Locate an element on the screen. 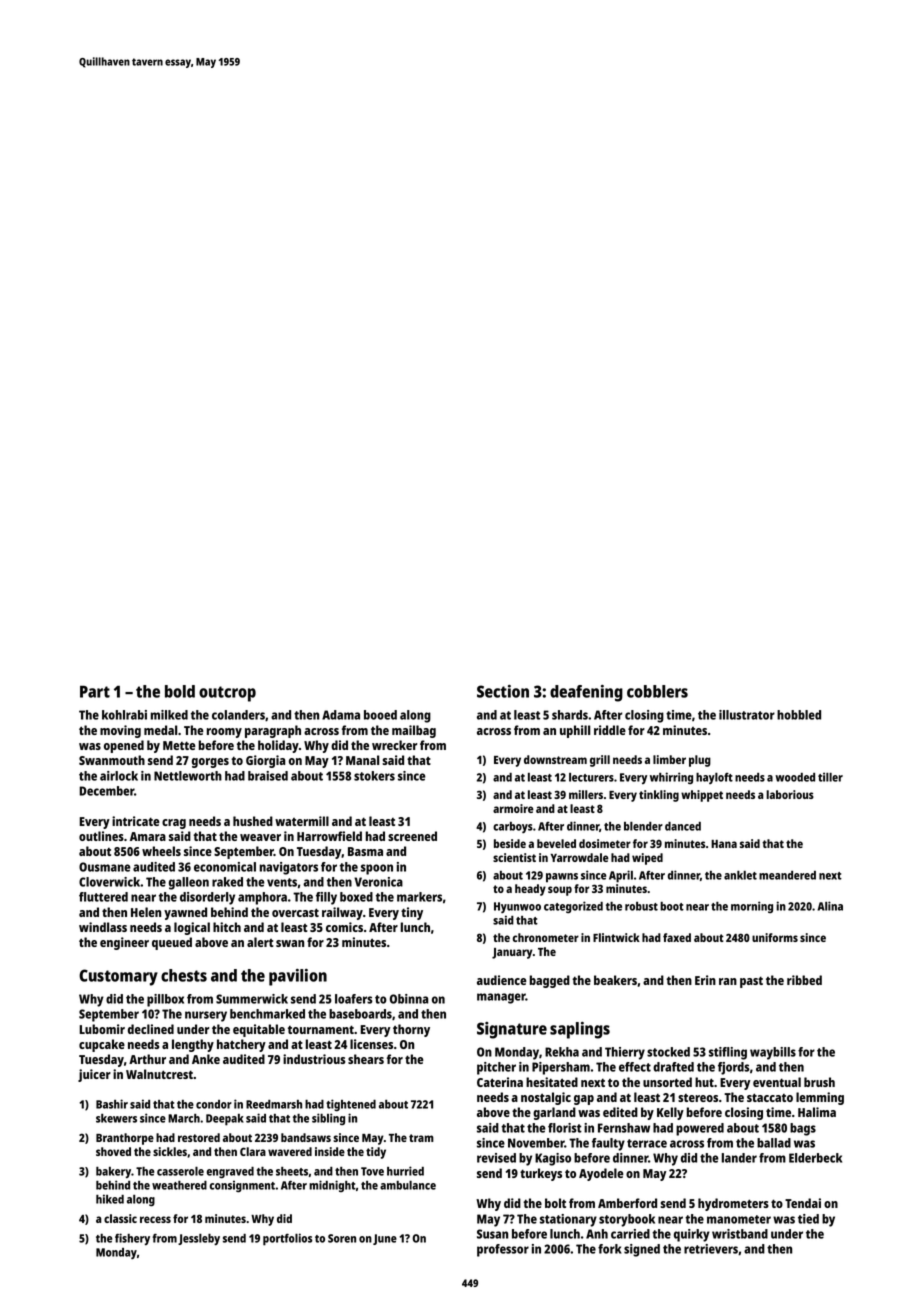 The height and width of the screenshot is (1308, 924). Part is located at coordinates (95, 692).
